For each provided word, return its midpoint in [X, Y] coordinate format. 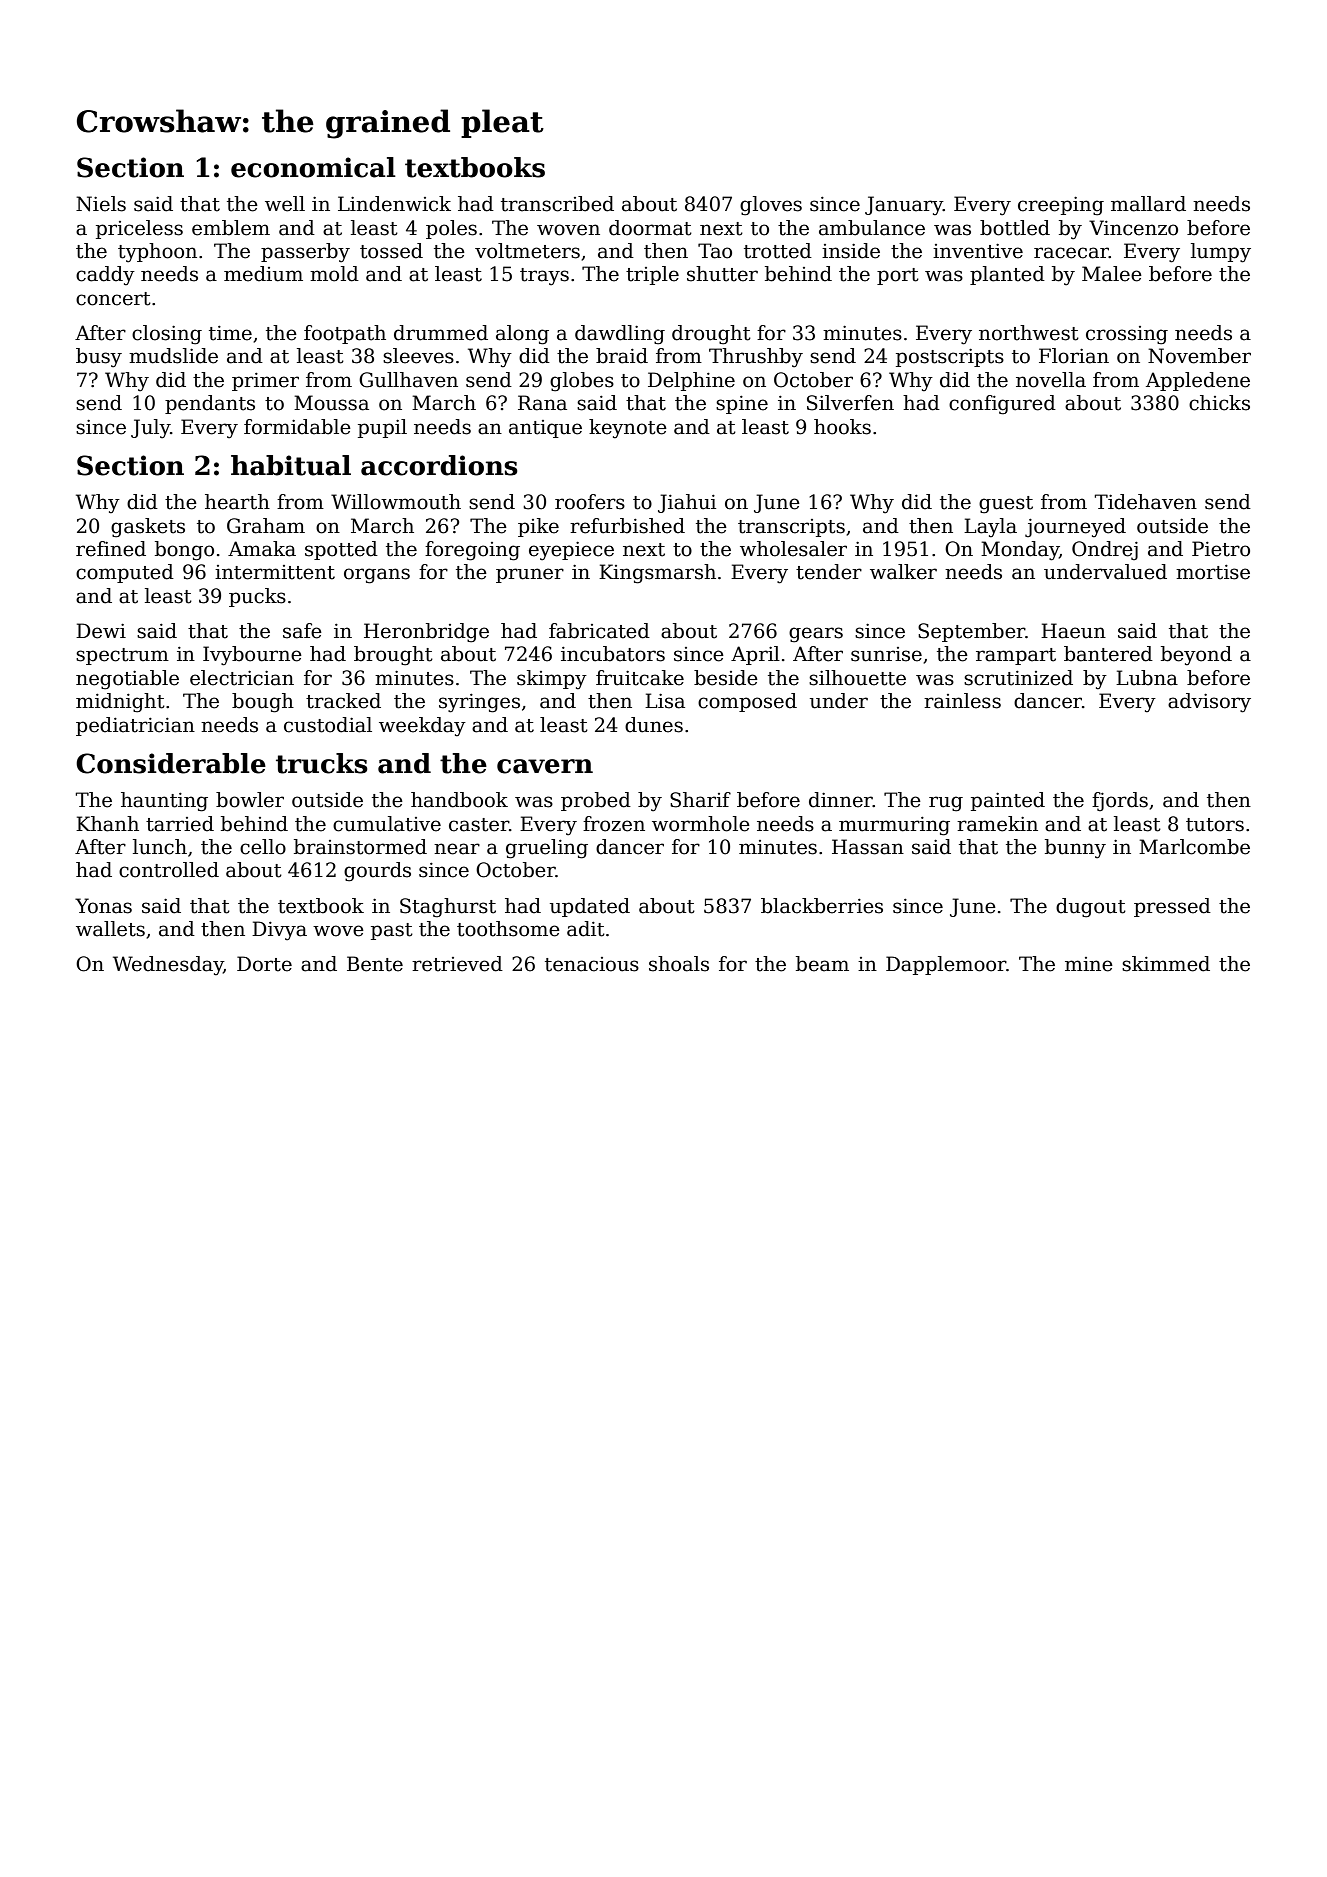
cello [263, 847]
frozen [614, 824]
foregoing [472, 551]
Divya [279, 931]
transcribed [557, 204]
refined [111, 549]
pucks [257, 597]
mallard [1148, 204]
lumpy [1221, 253]
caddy [105, 276]
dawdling [620, 335]
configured [1002, 405]
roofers [590, 502]
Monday [1020, 551]
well [285, 204]
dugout [1091, 908]
